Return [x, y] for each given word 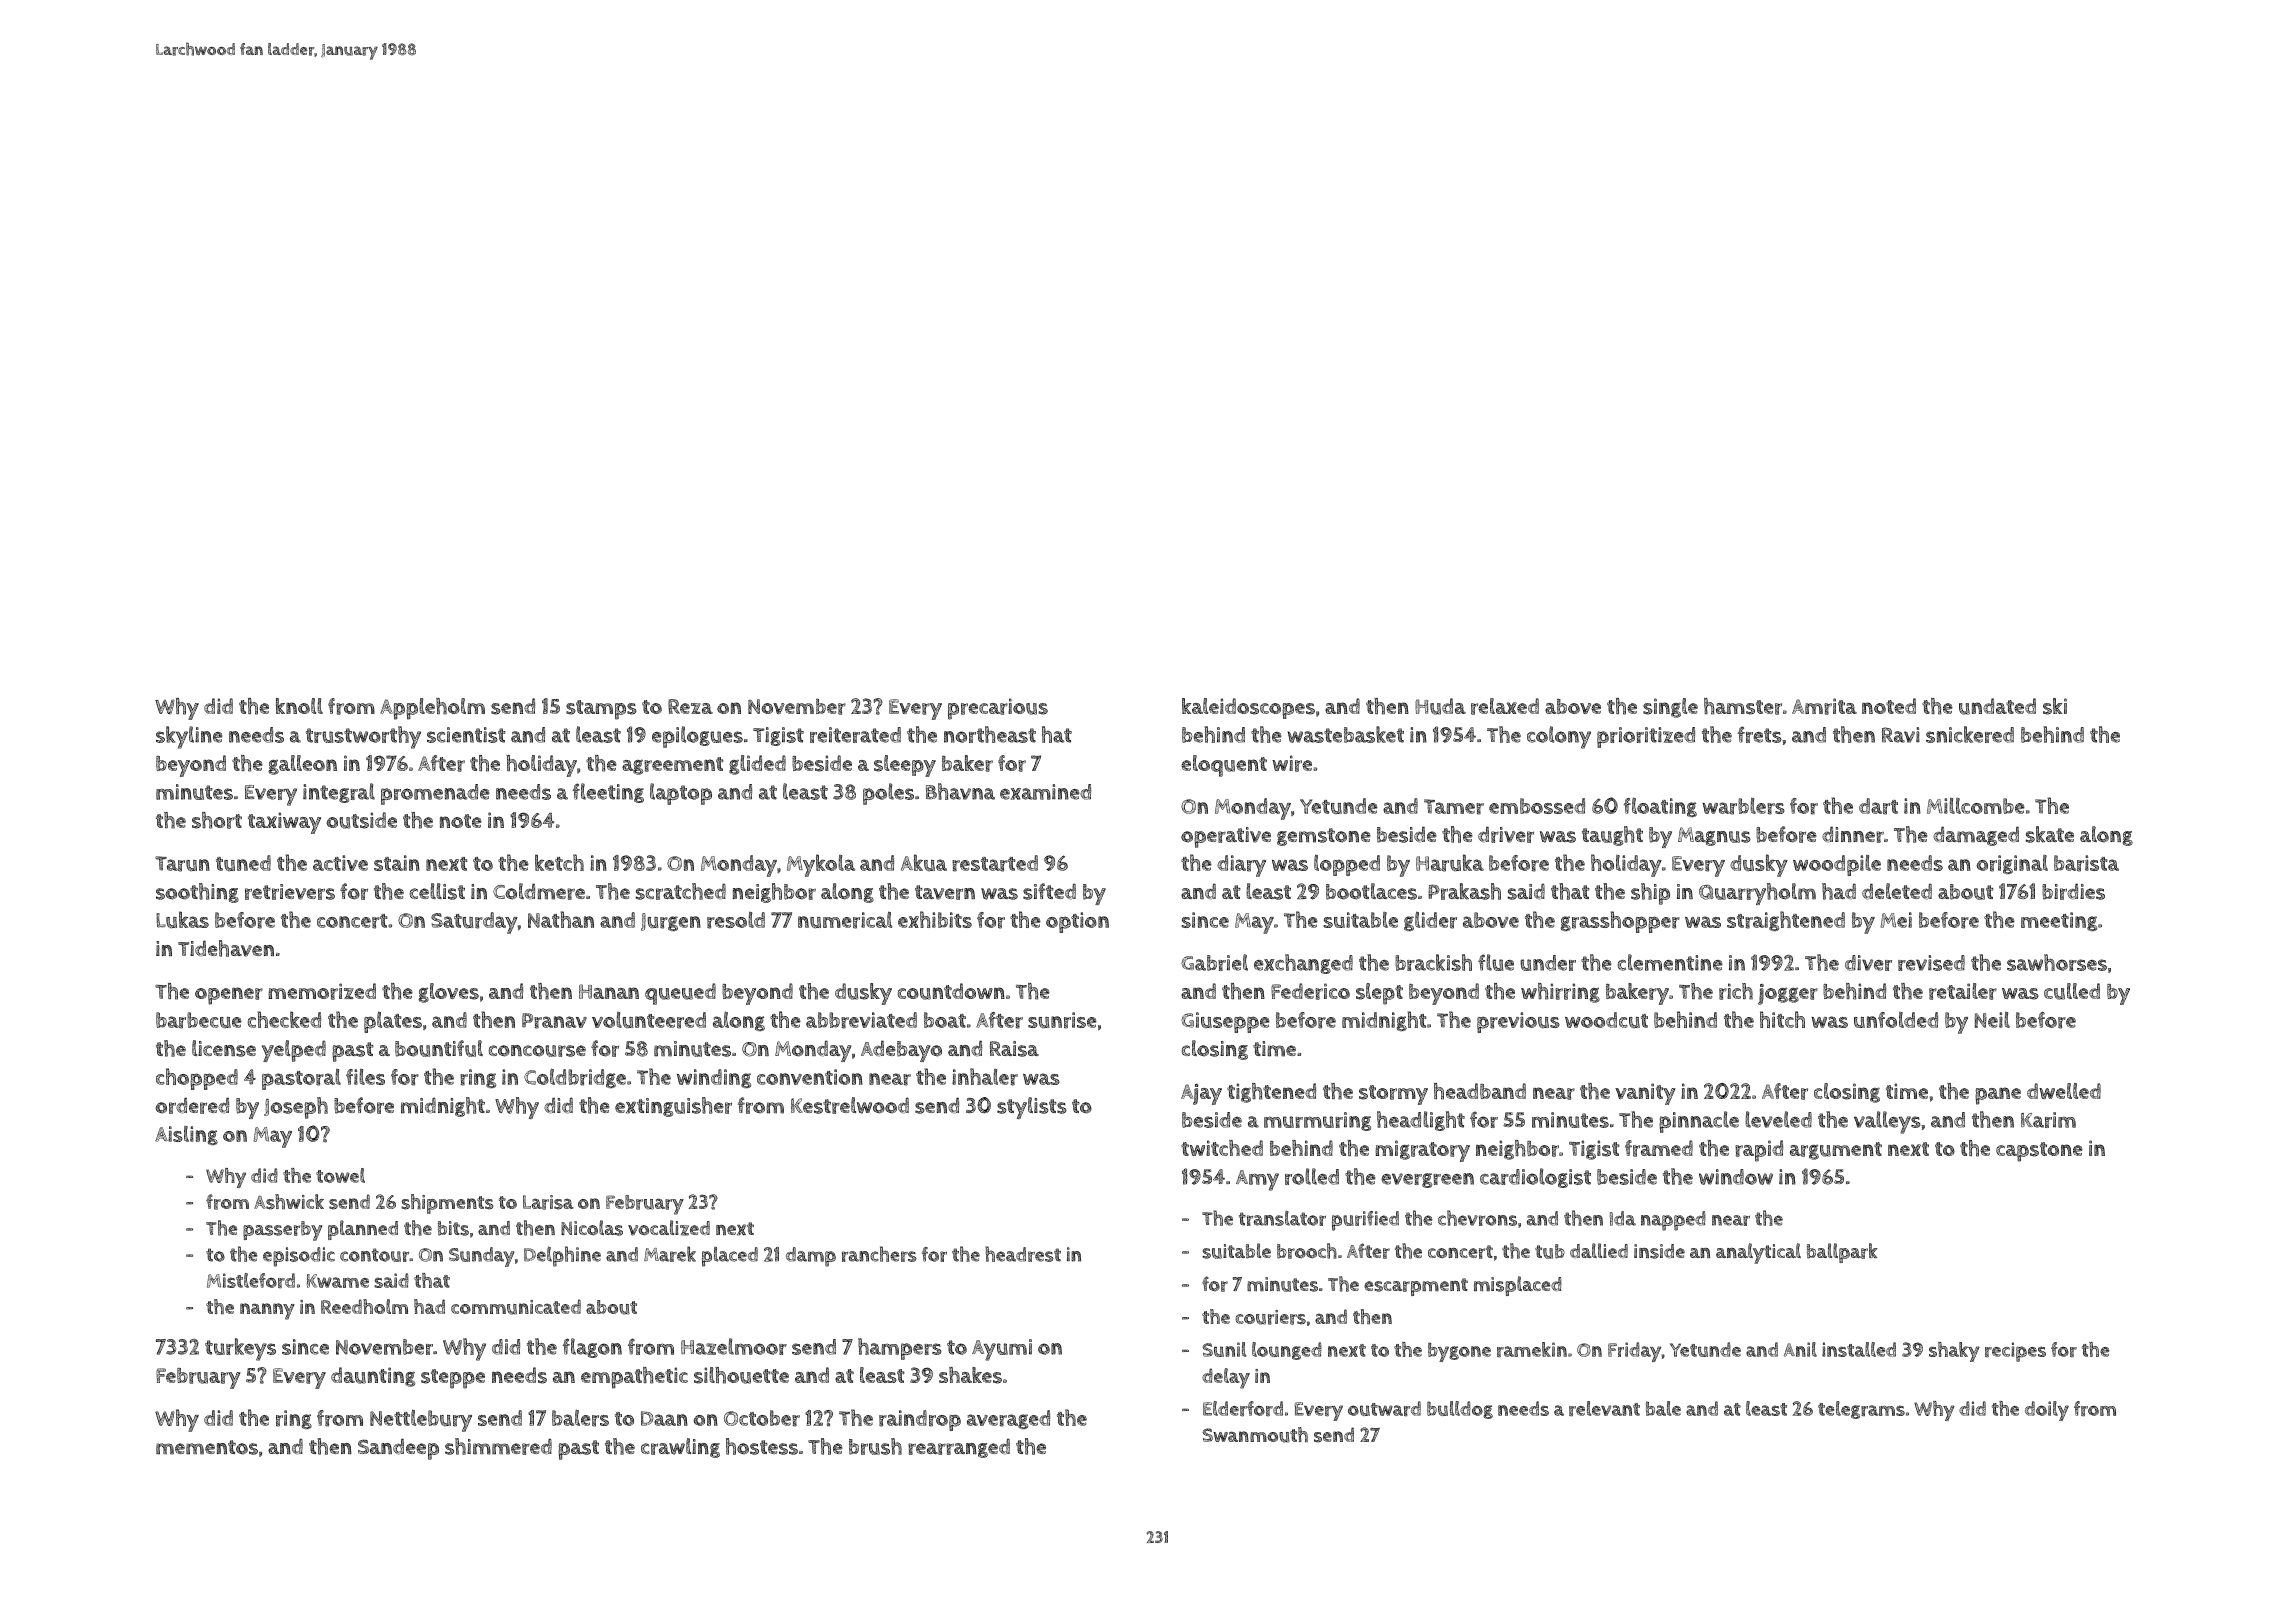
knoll [299, 706]
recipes [2015, 1352]
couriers [1270, 1317]
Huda [1440, 706]
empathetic [634, 1378]
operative [1226, 837]
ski [2055, 706]
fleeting [608, 793]
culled [2072, 991]
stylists [1032, 1108]
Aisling [186, 1135]
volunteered [649, 1020]
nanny [267, 1311]
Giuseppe [1225, 1022]
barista [2086, 863]
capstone [2039, 1152]
